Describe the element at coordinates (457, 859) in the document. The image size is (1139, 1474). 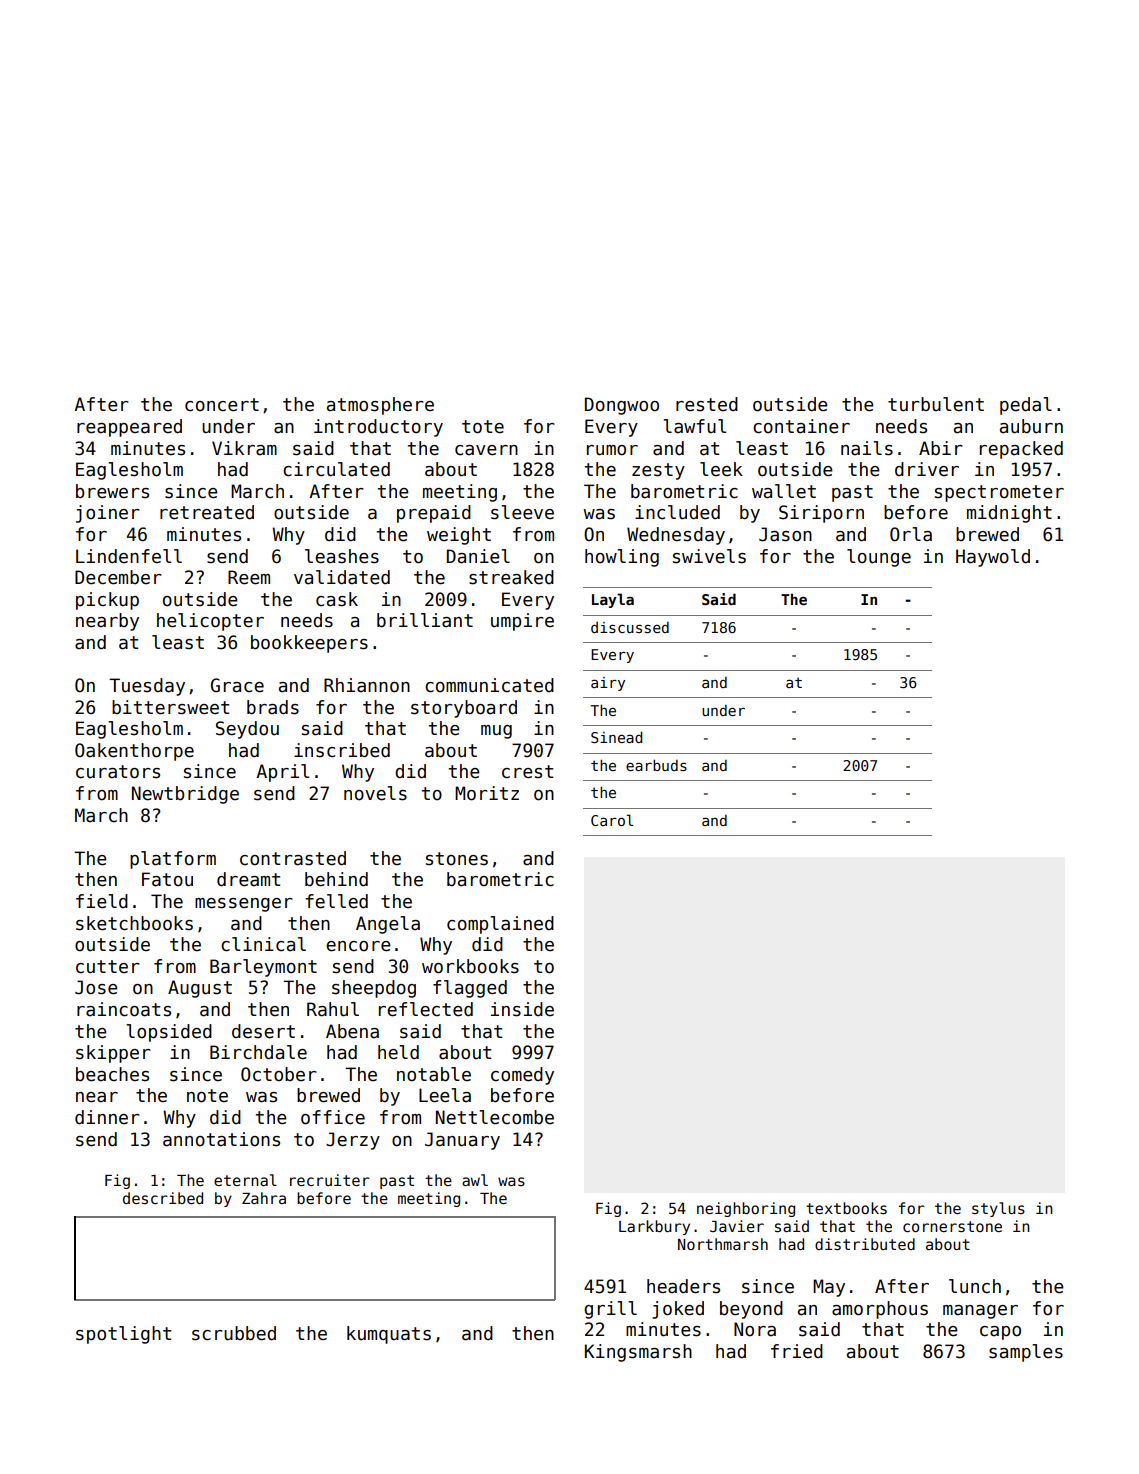
I see `stones` at that location.
